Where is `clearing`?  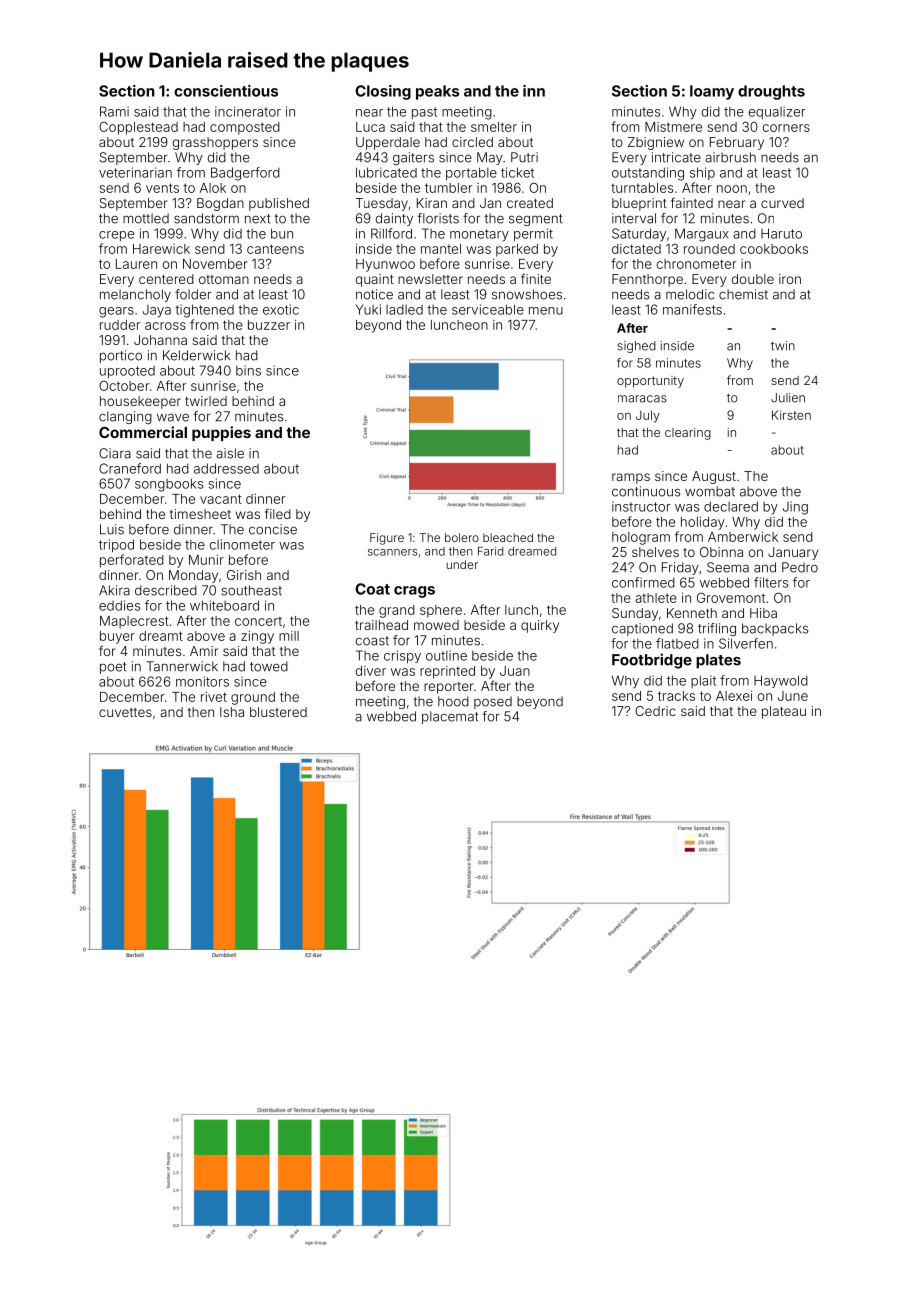 clearing is located at coordinates (688, 434).
